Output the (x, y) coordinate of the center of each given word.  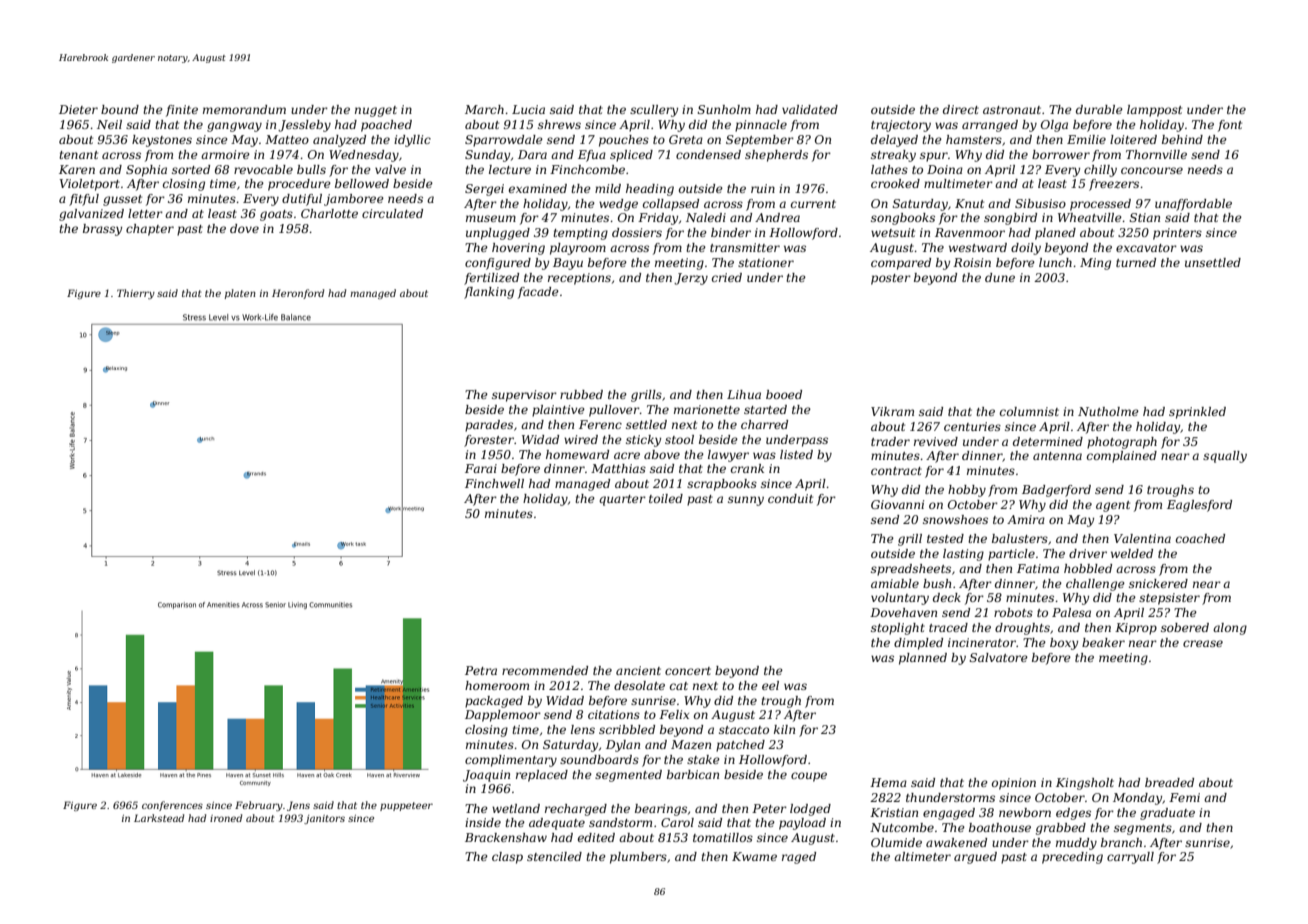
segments (1143, 829)
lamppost (1154, 111)
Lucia (528, 109)
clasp (507, 858)
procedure (299, 185)
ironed (226, 818)
